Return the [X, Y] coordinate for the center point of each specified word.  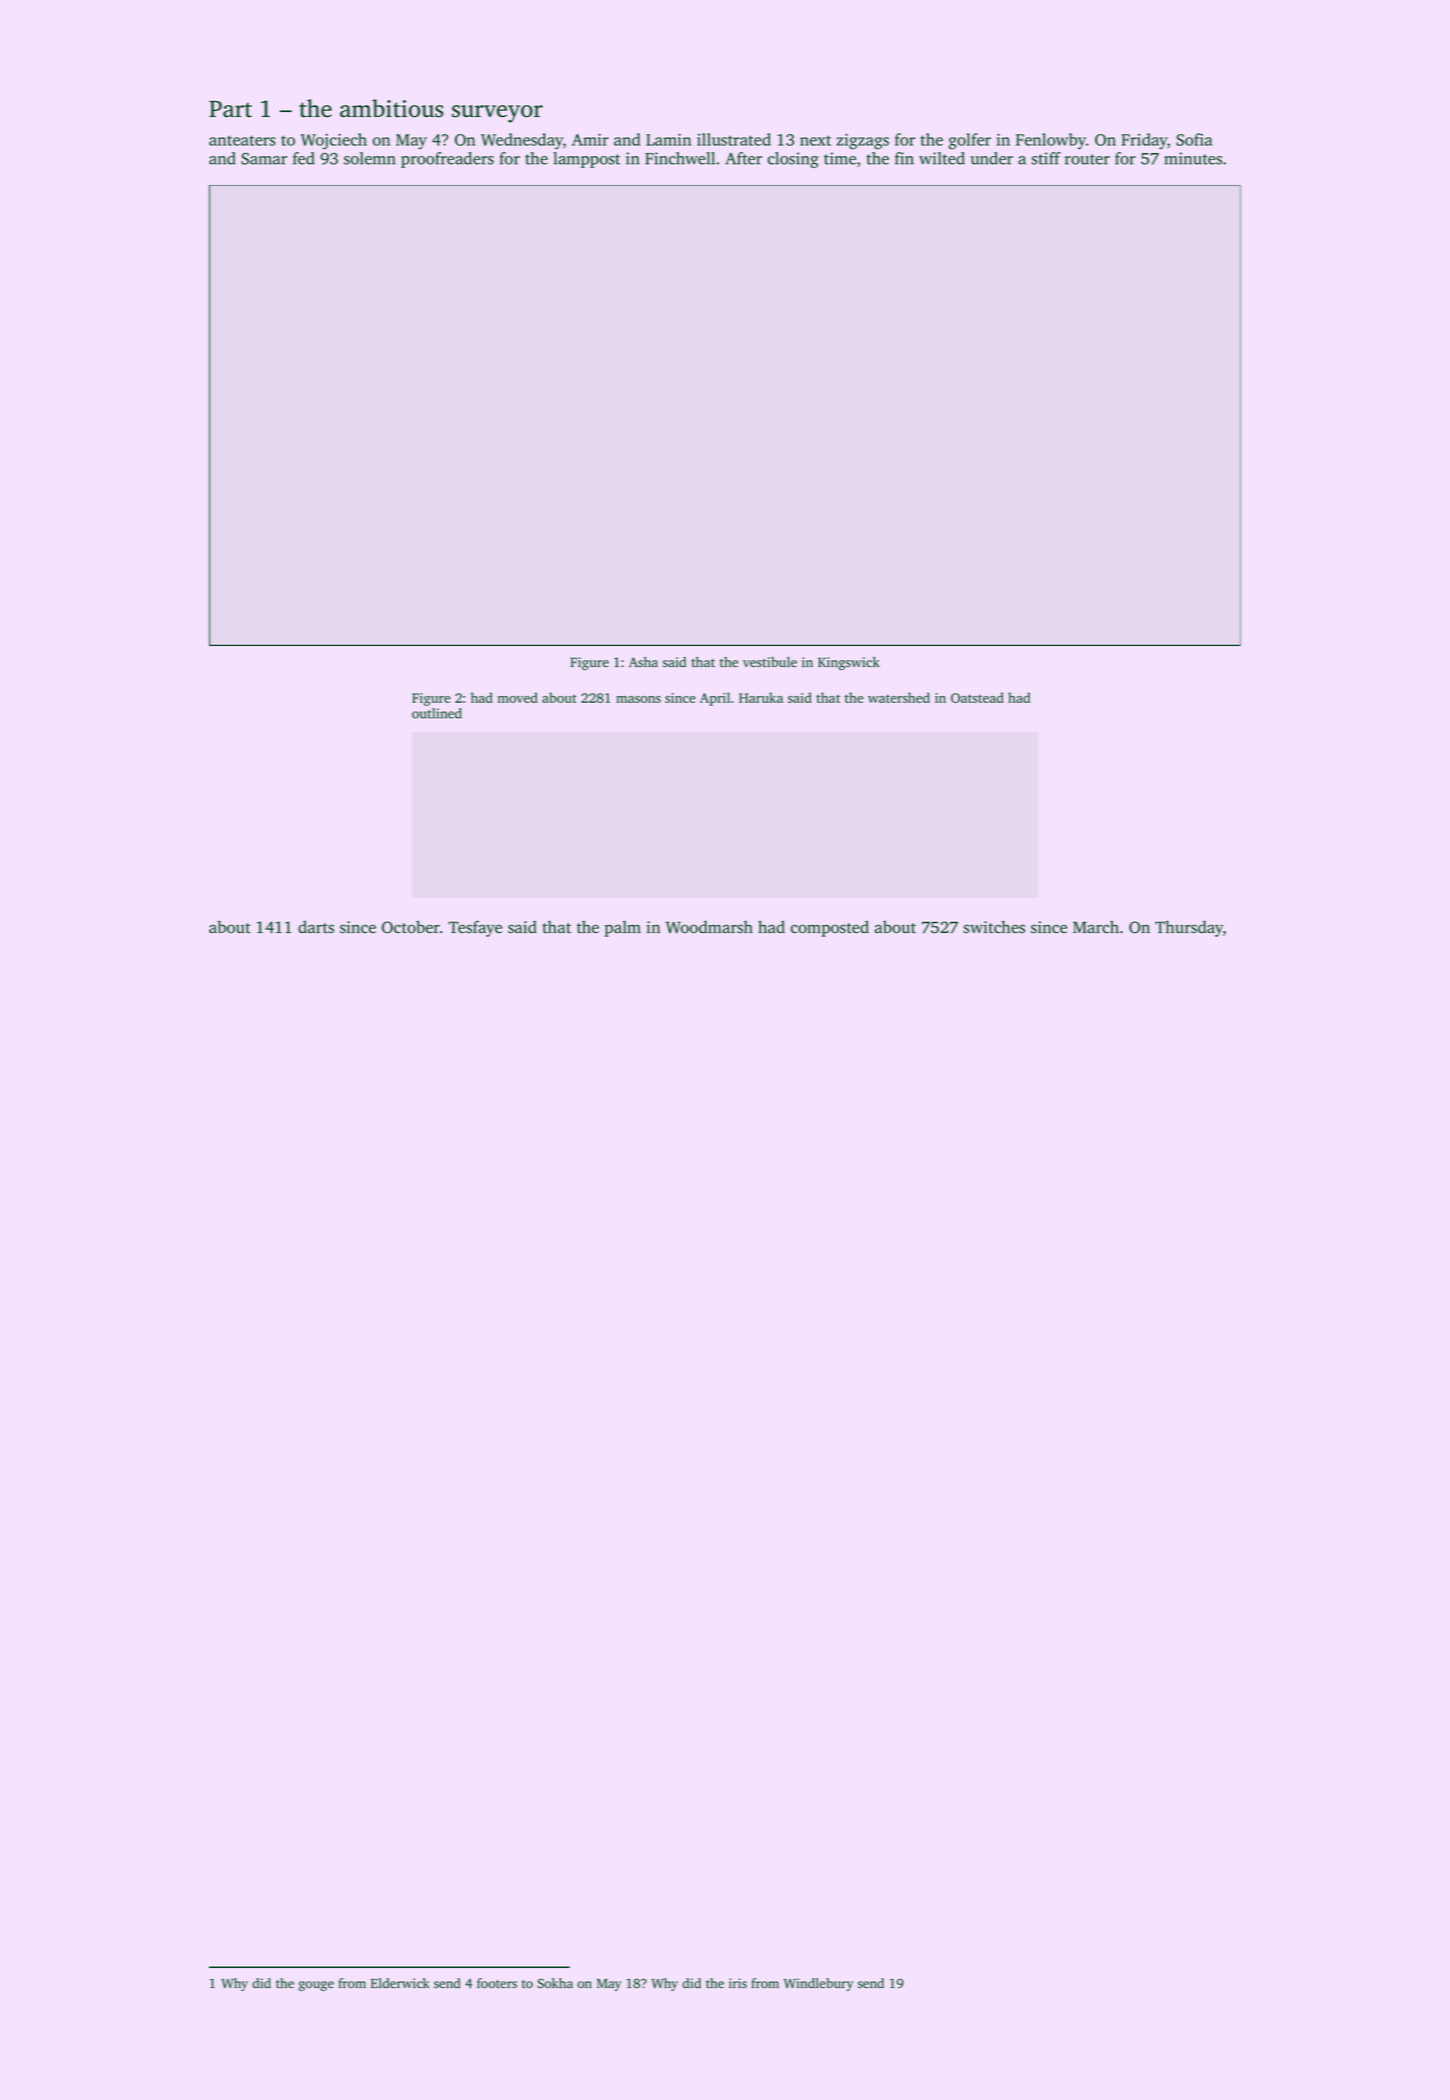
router [1087, 159]
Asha [643, 662]
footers [497, 1983]
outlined [437, 713]
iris [738, 1983]
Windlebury [818, 1984]
